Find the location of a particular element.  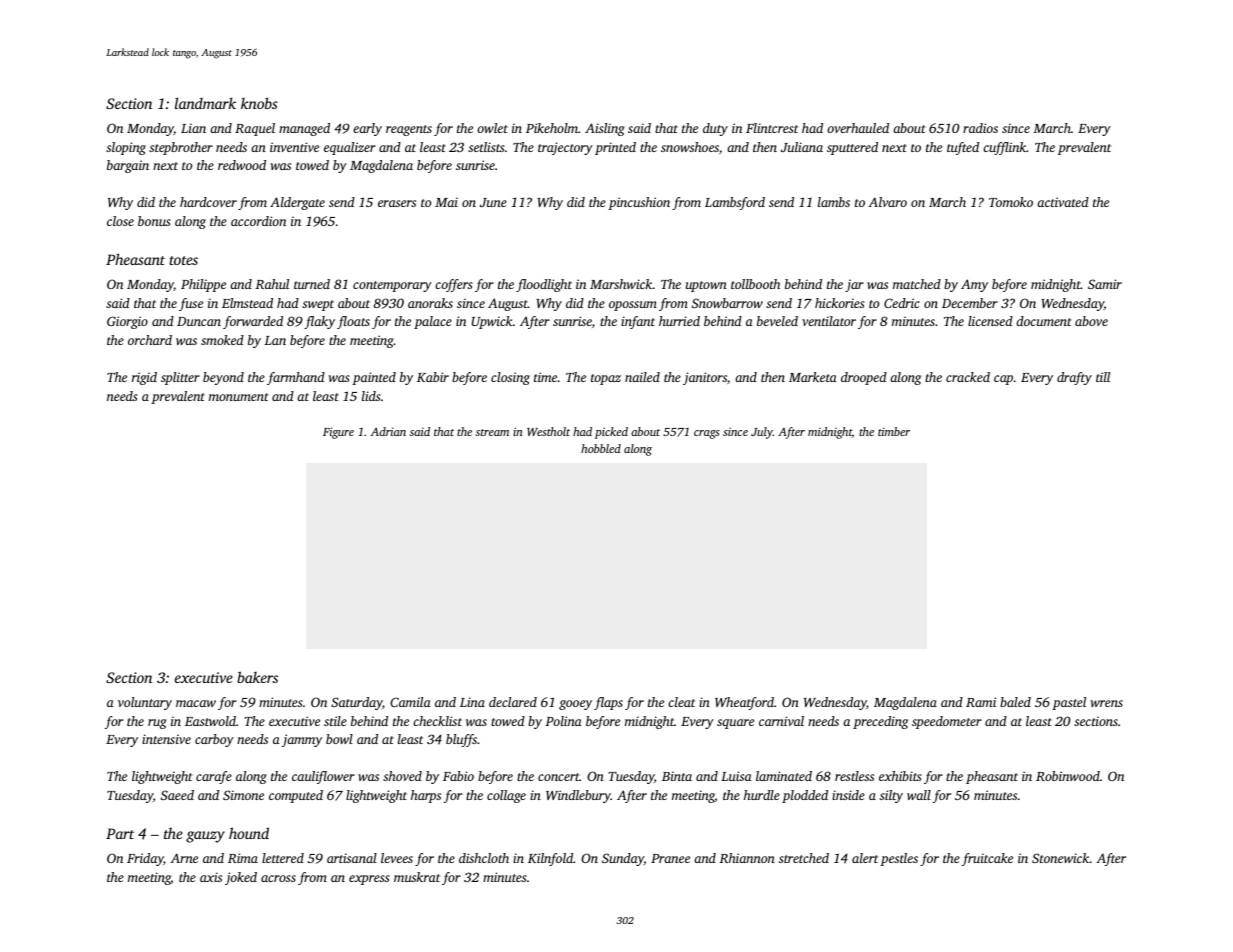

time is located at coordinates (545, 377).
